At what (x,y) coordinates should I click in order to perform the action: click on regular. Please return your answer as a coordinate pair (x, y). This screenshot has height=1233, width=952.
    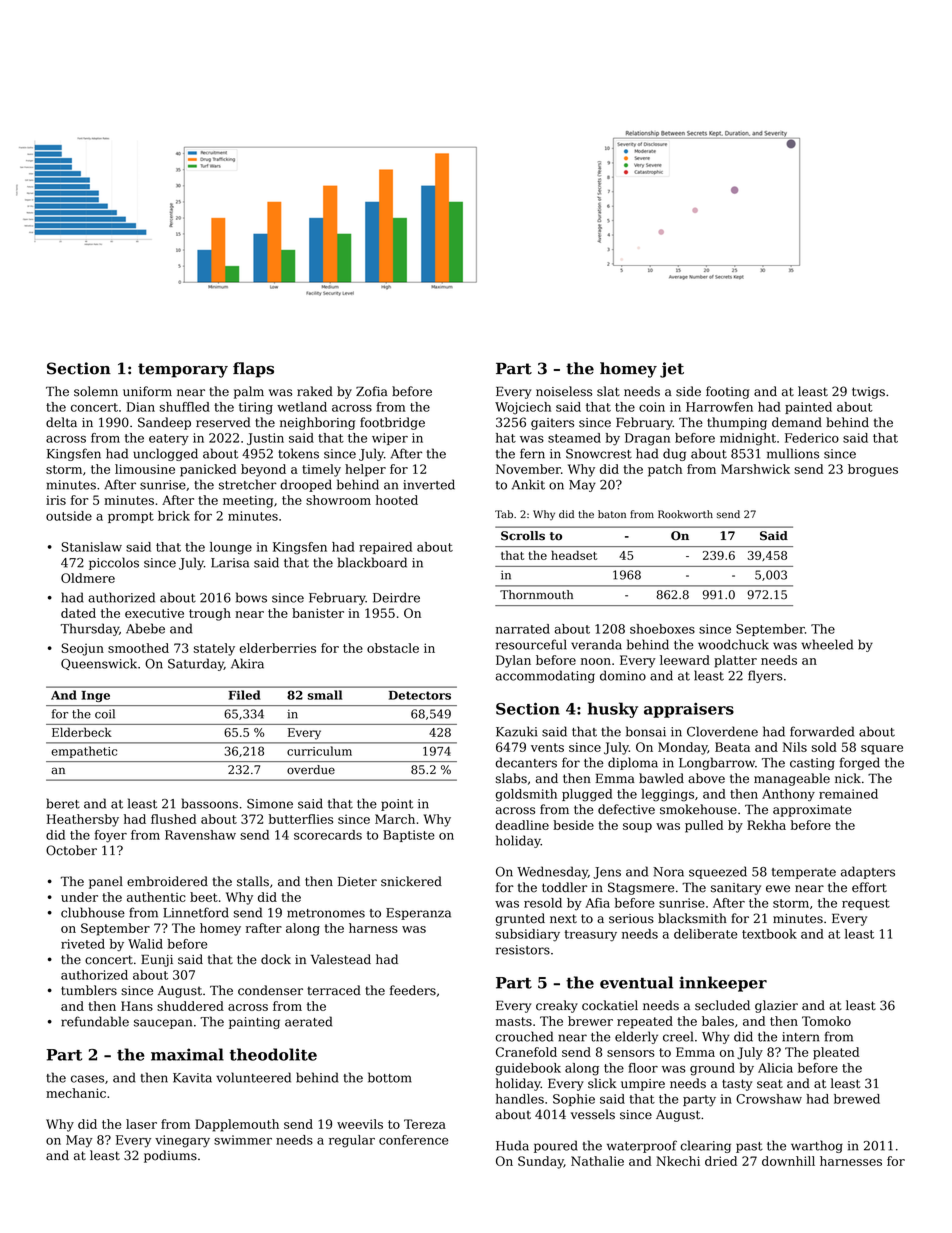
    Looking at the image, I should click on (352, 1141).
